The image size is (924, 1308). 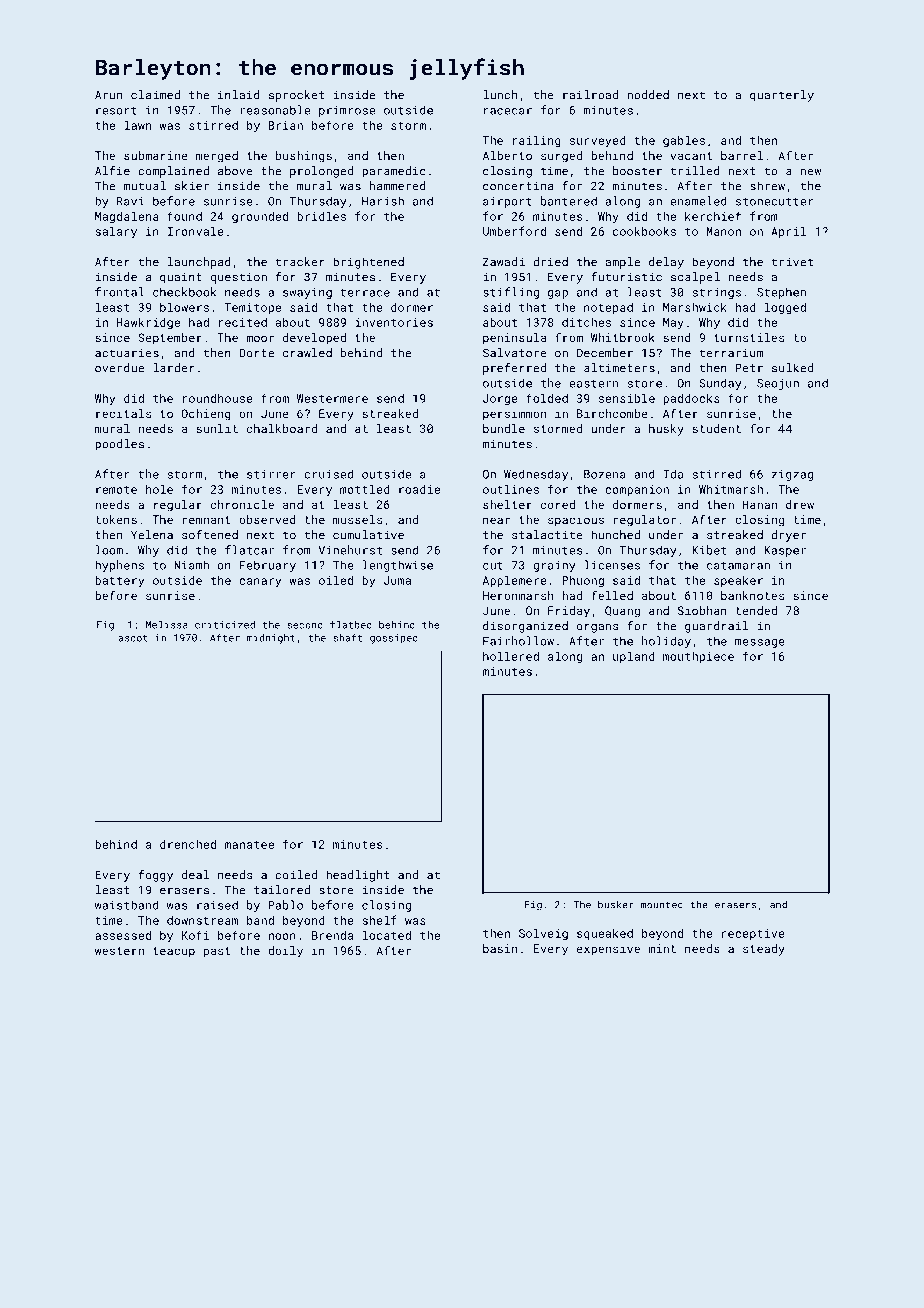 What do you see at coordinates (673, 324) in the document?
I see `May` at bounding box center [673, 324].
